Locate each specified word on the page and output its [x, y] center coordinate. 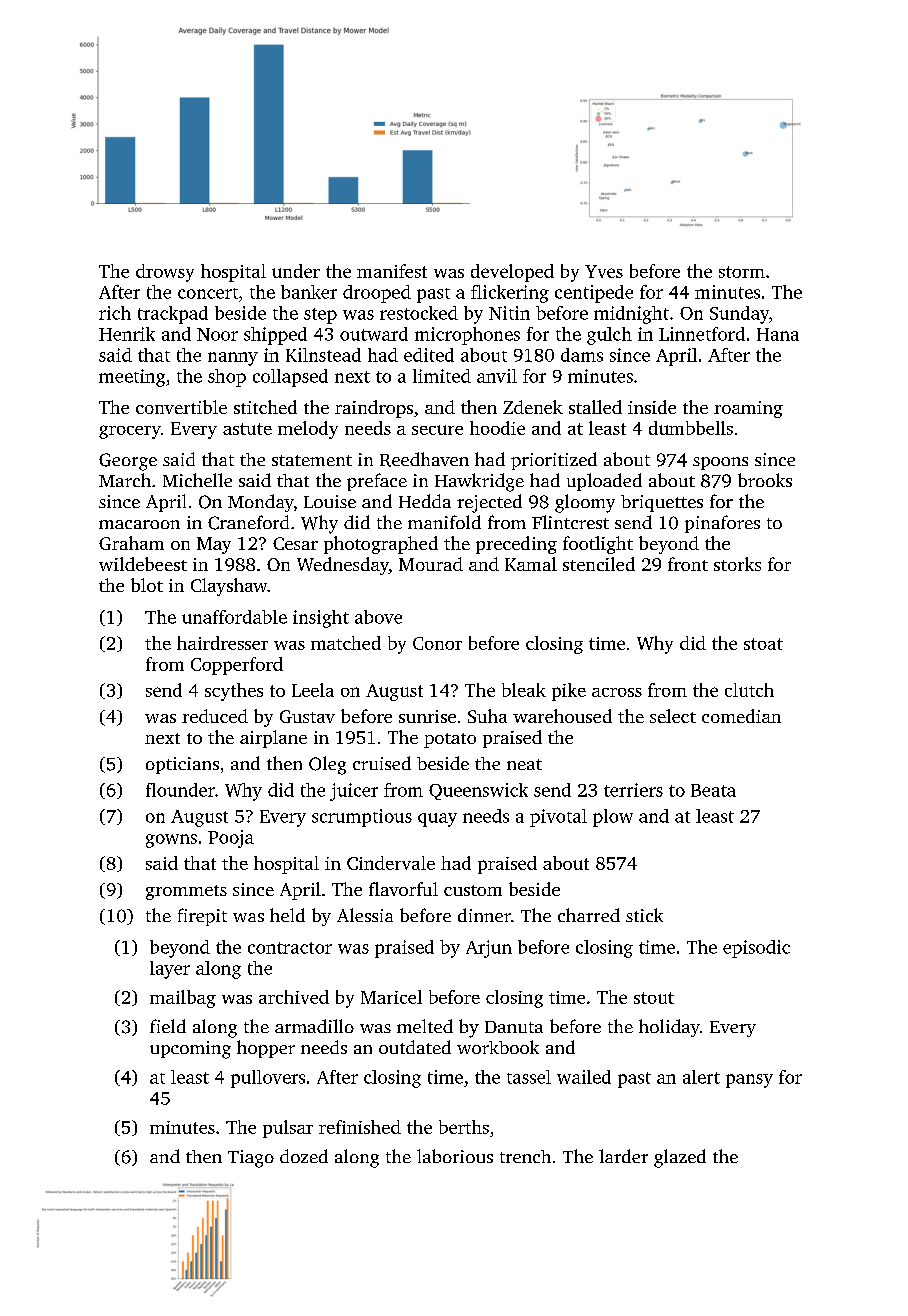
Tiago [251, 1159]
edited [429, 355]
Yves [604, 271]
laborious [455, 1156]
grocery [130, 432]
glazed [680, 1158]
